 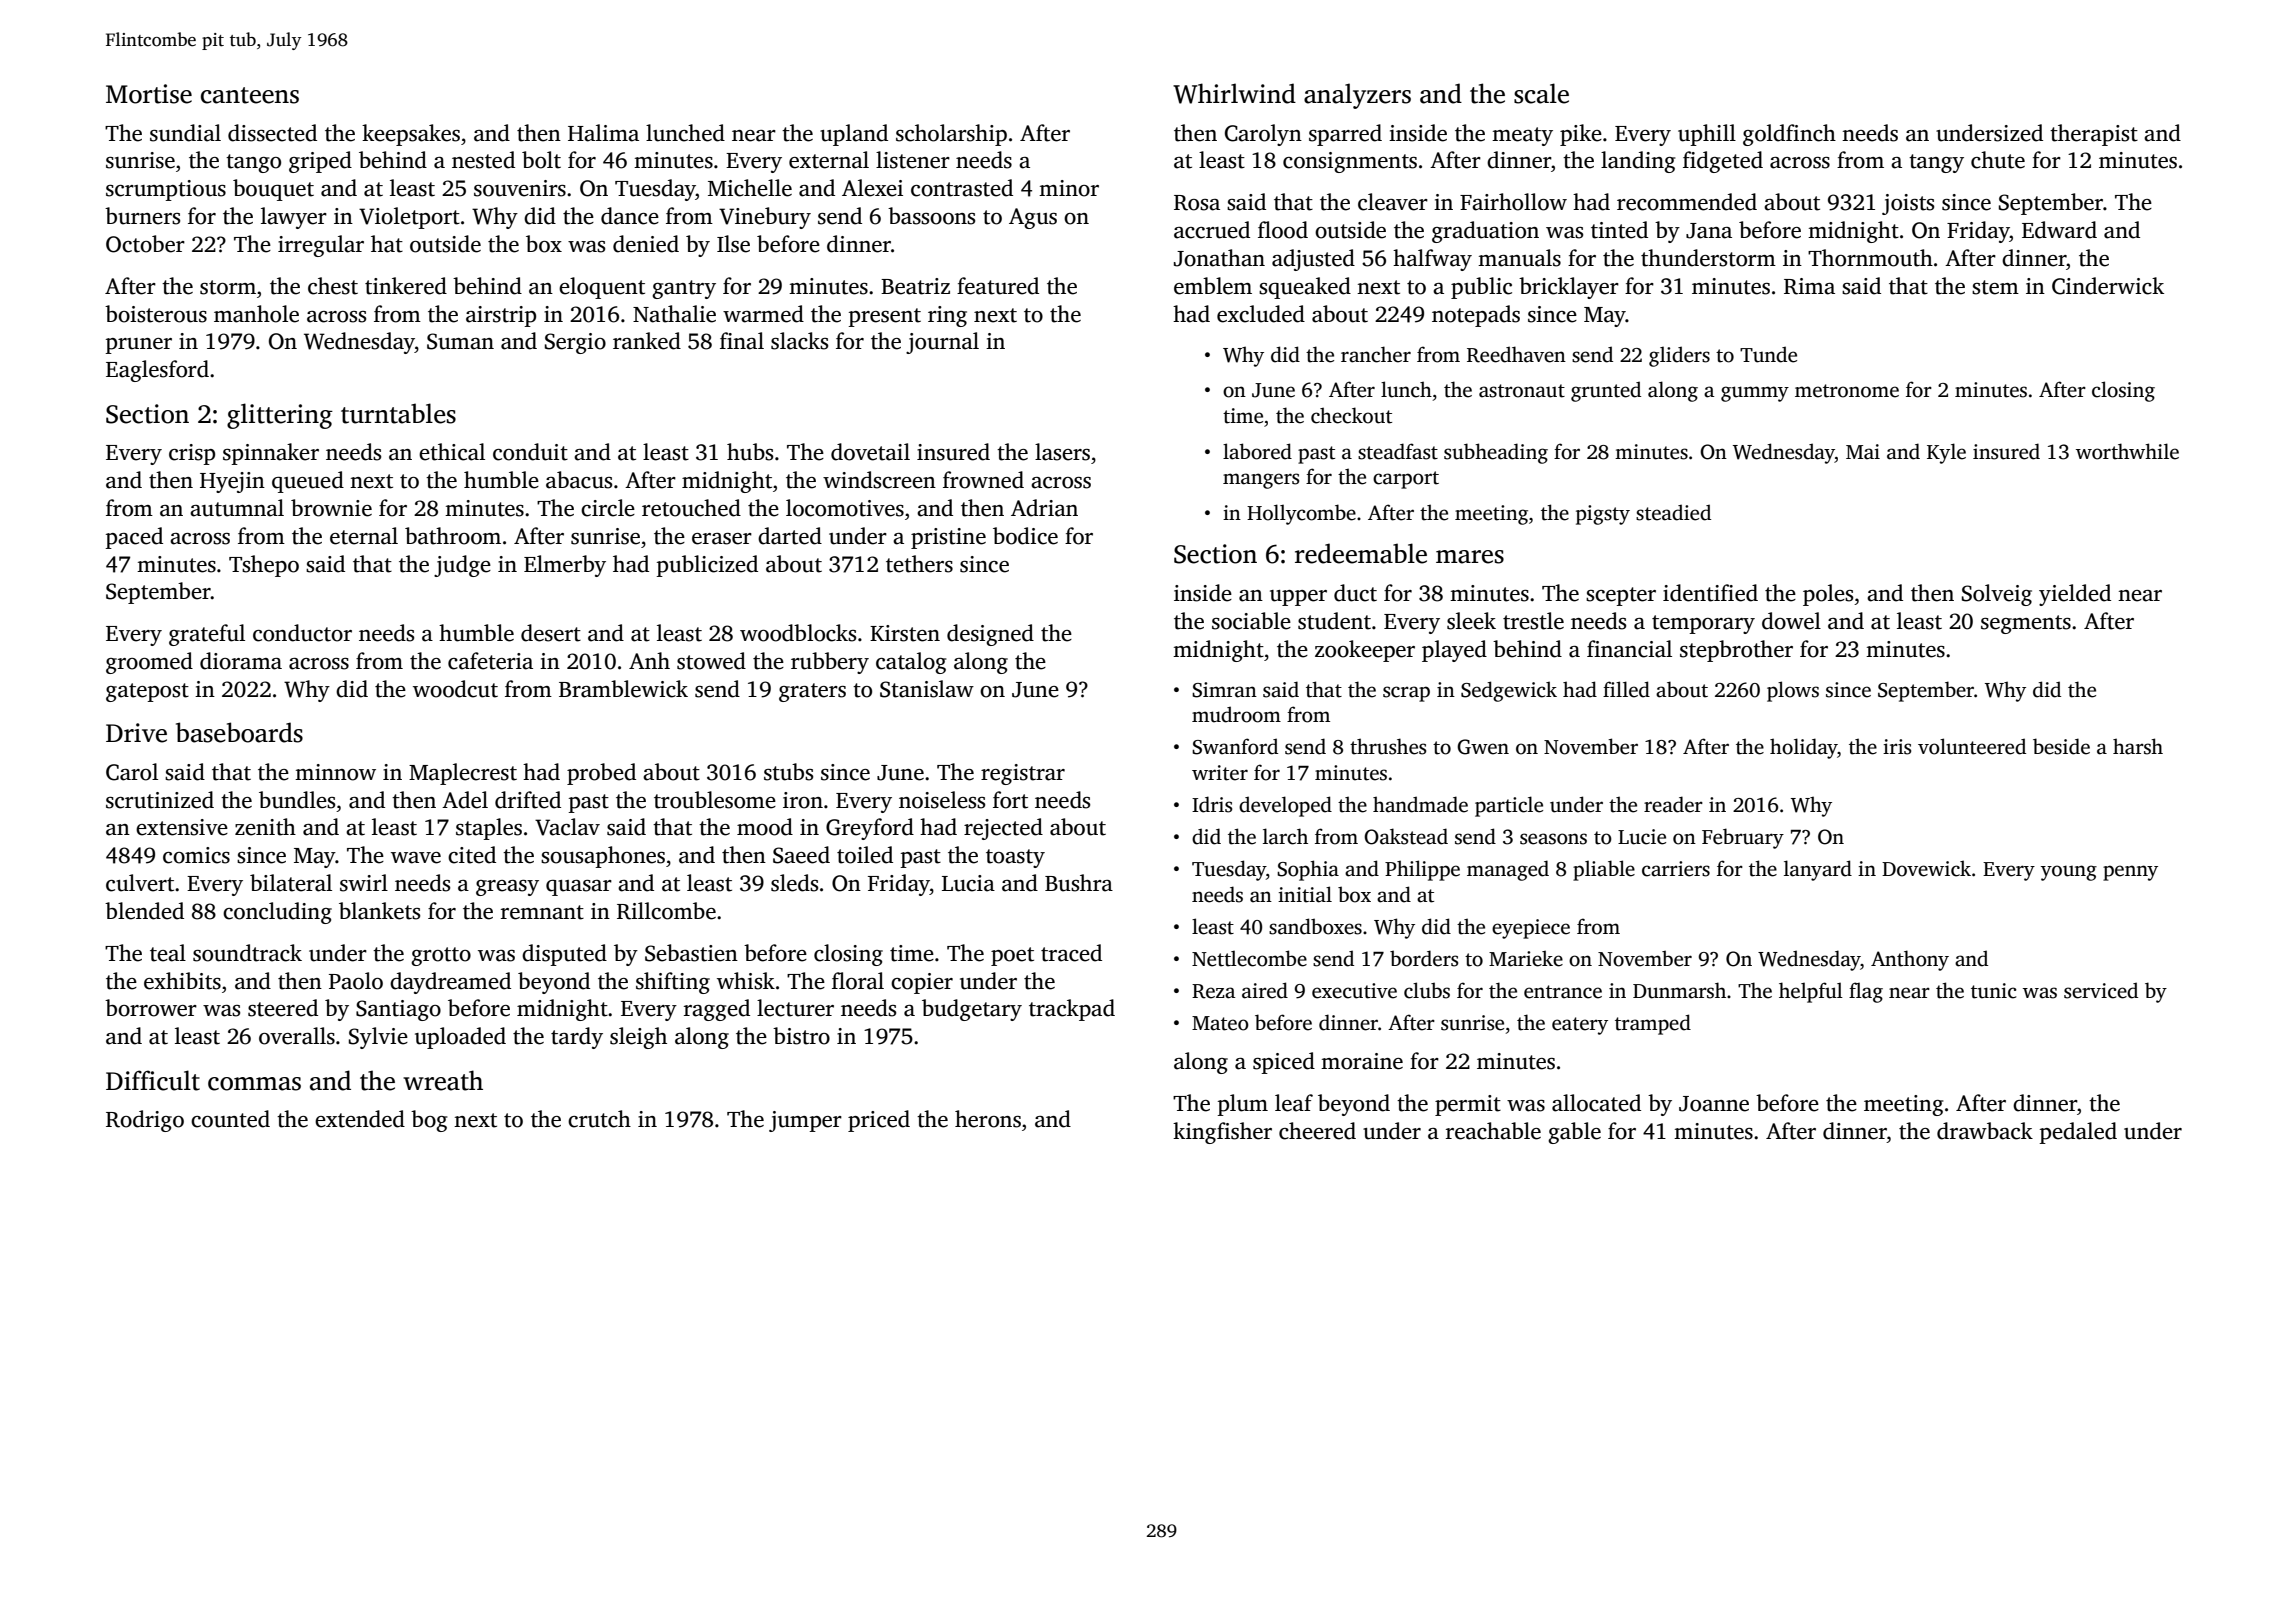 I want to click on Whirlwind, so click(x=1234, y=93).
